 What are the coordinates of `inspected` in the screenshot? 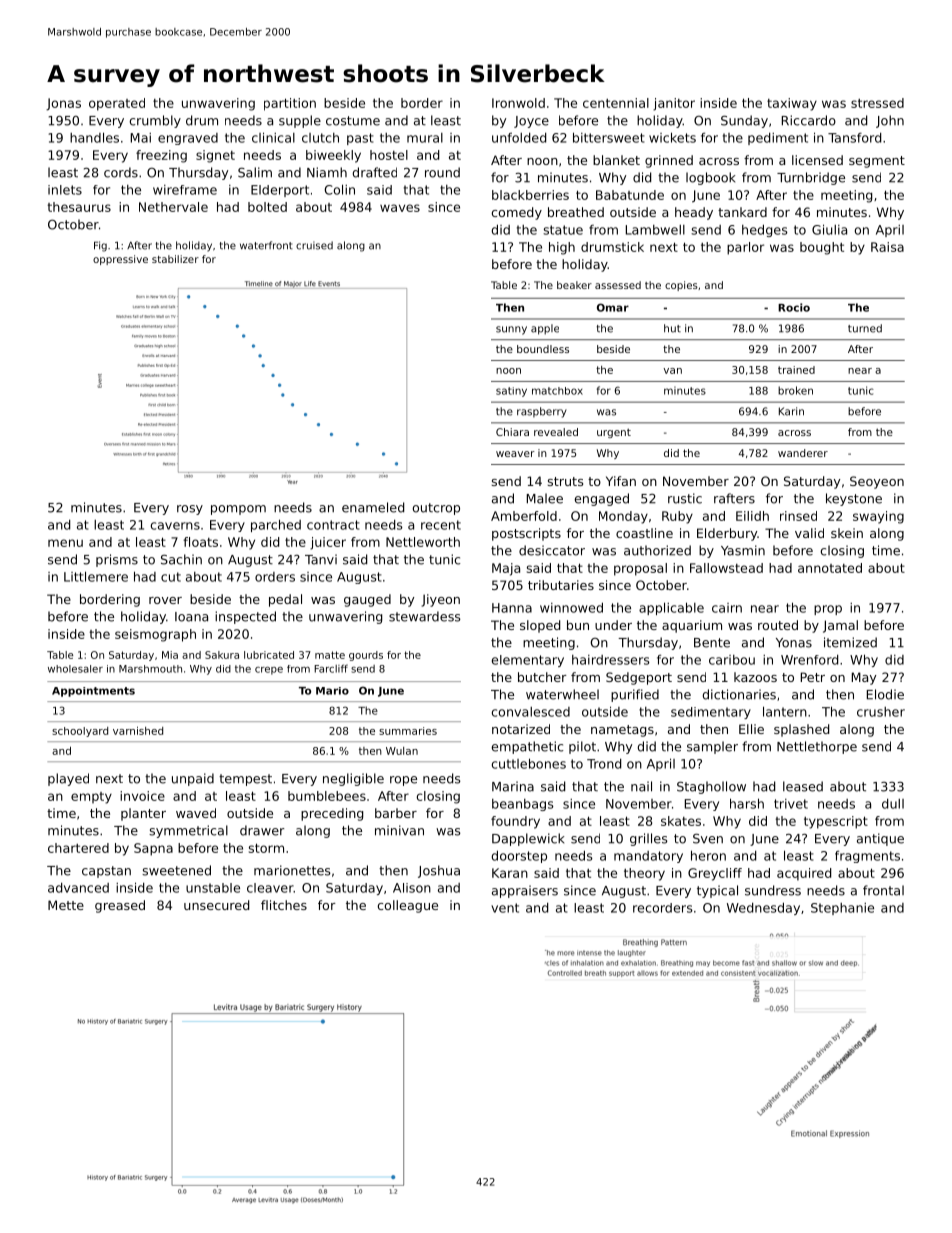 It's located at (245, 617).
